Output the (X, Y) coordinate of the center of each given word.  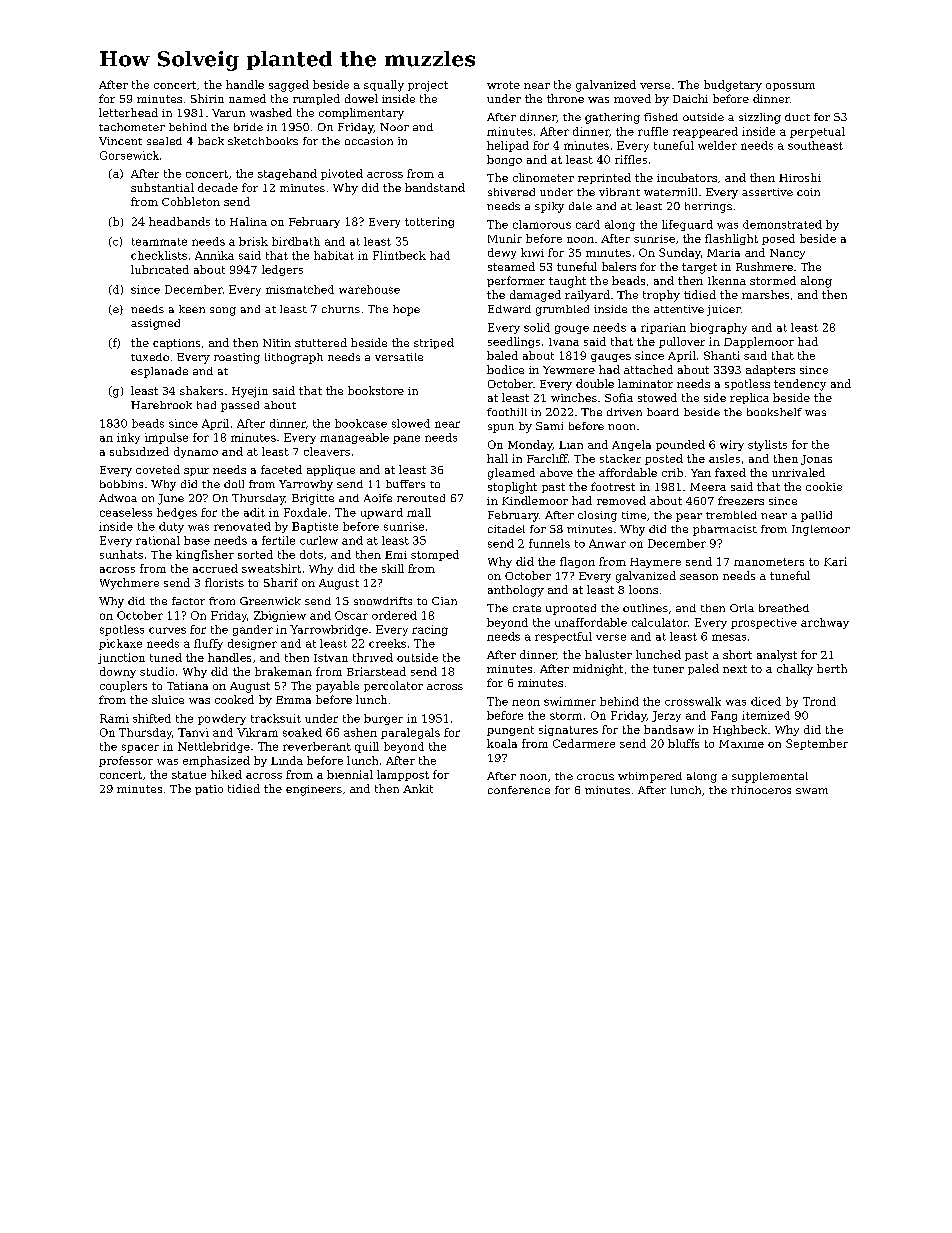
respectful (563, 637)
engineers (314, 790)
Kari (835, 561)
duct (797, 117)
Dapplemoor (759, 342)
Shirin (207, 98)
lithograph (294, 358)
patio (209, 790)
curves (167, 630)
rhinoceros (761, 790)
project (428, 86)
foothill (507, 412)
